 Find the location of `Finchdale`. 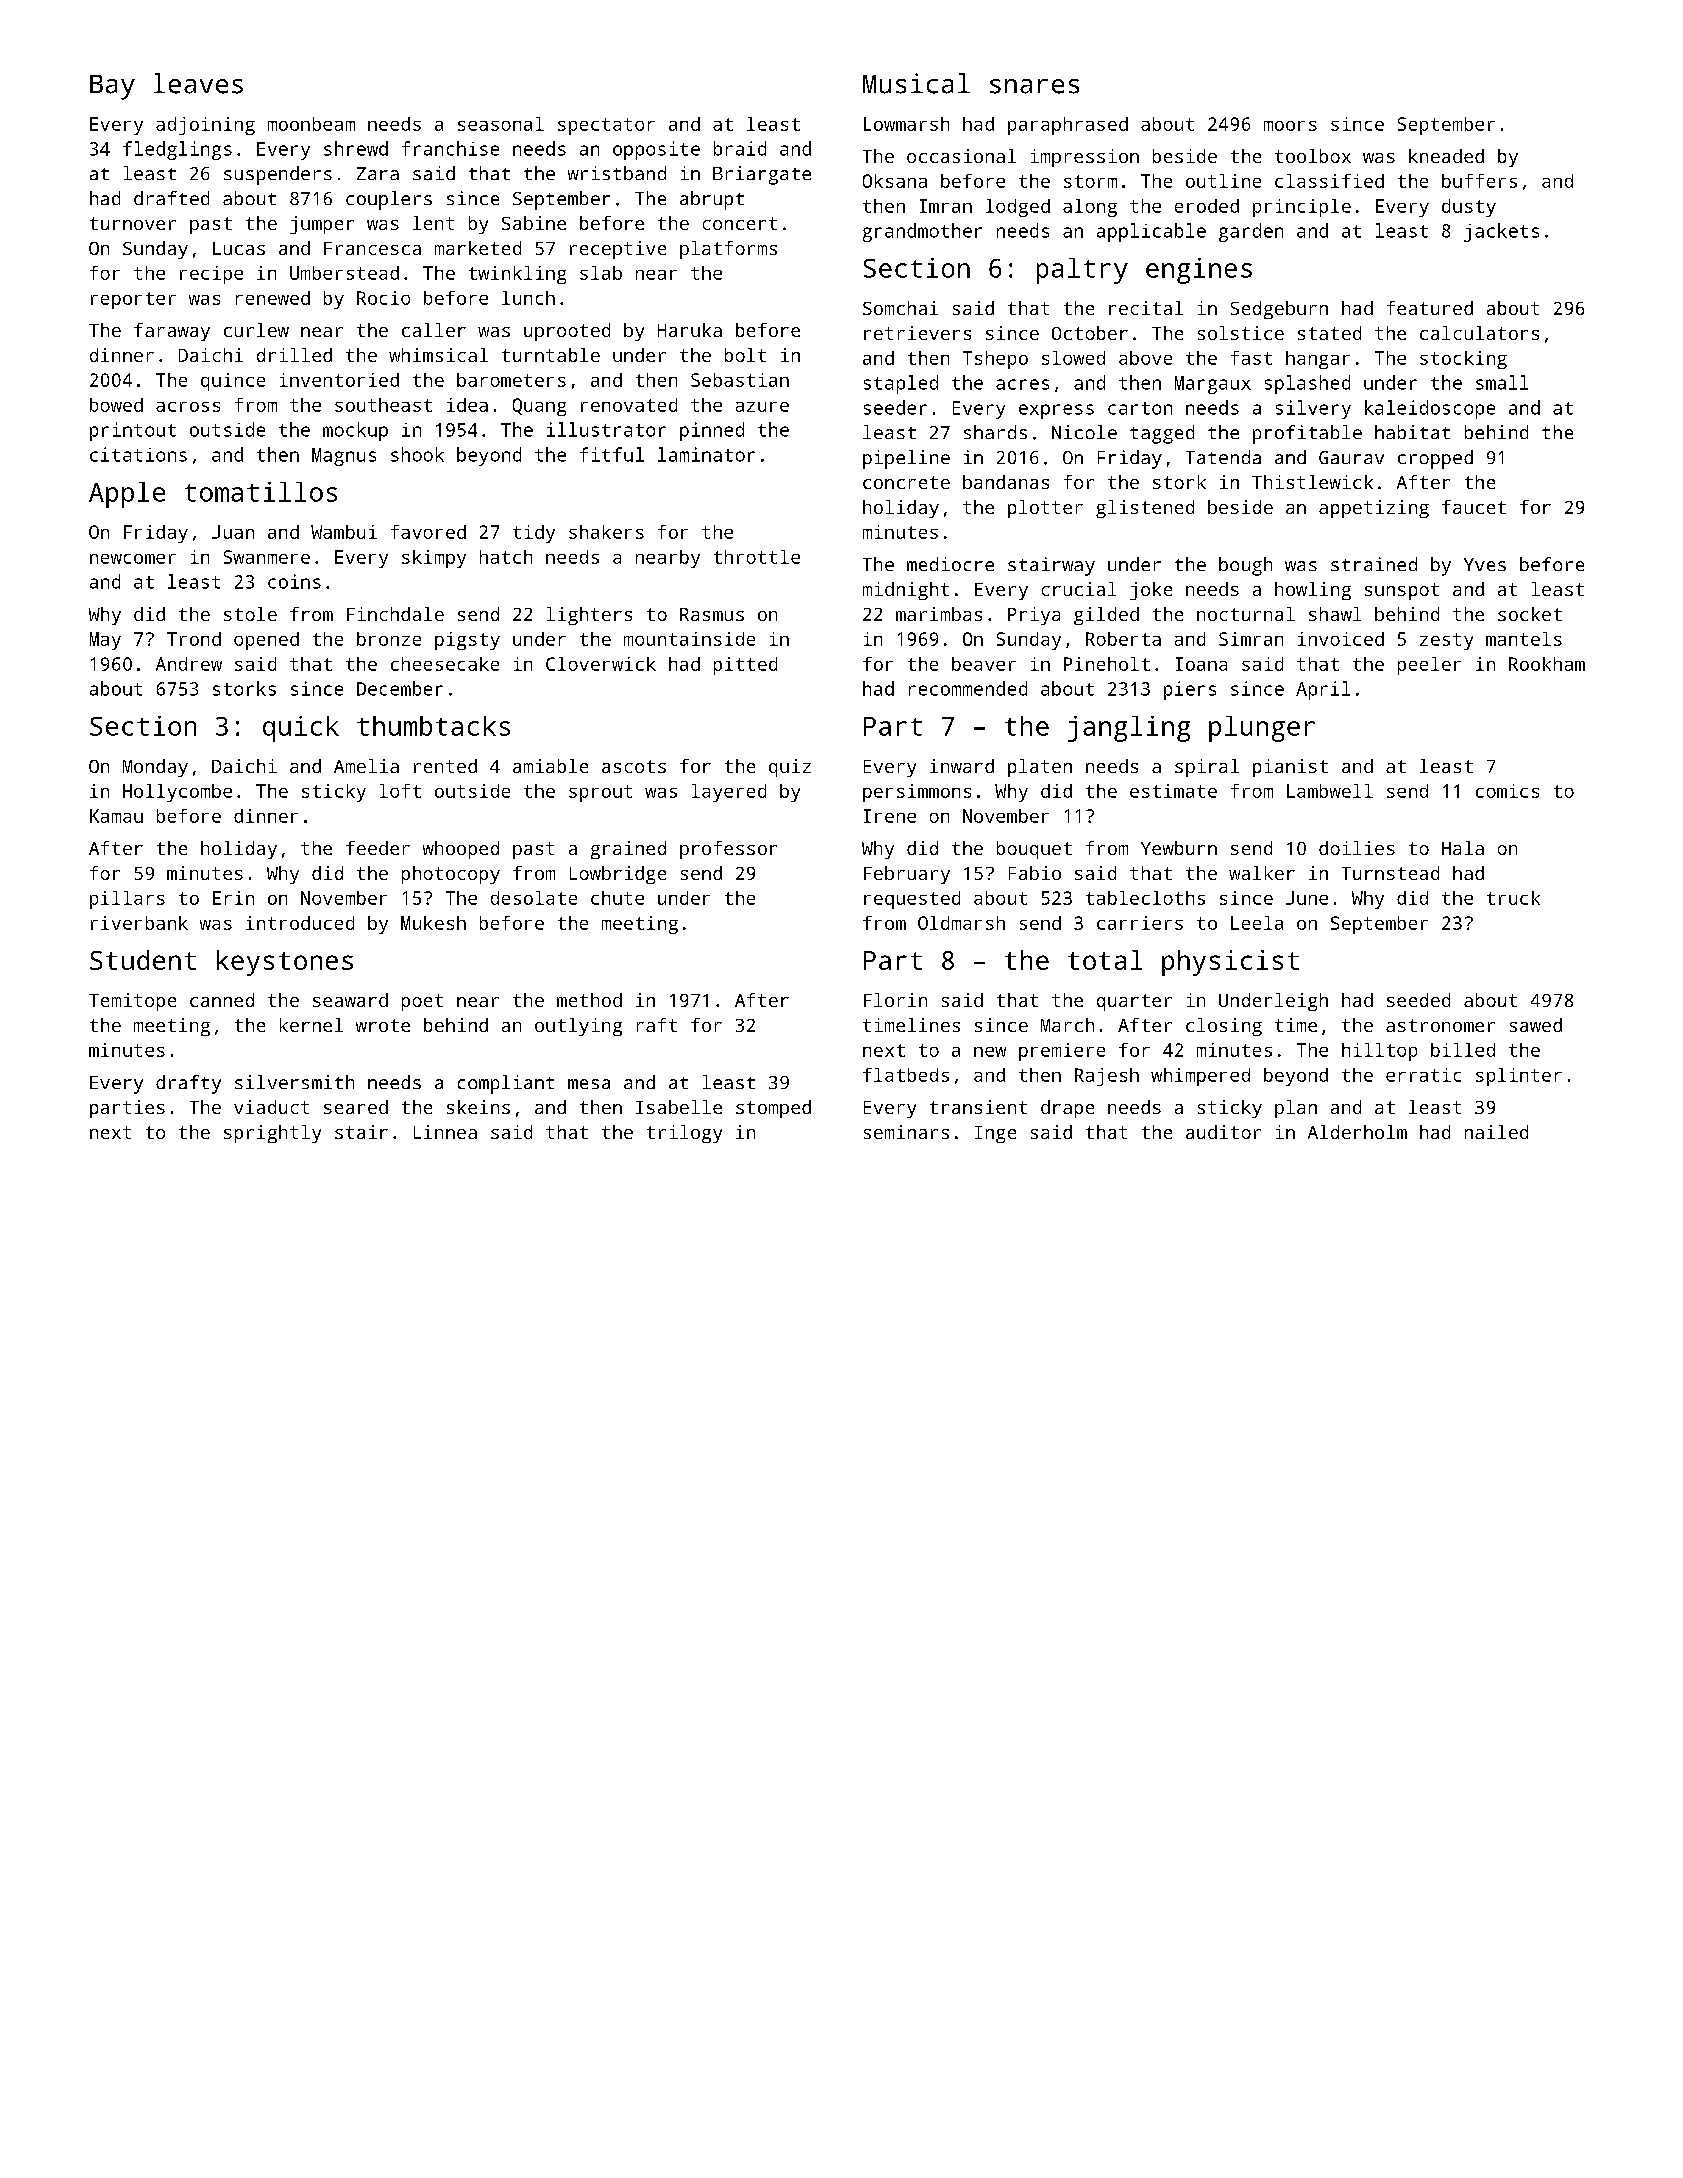

Finchdale is located at coordinates (395, 614).
